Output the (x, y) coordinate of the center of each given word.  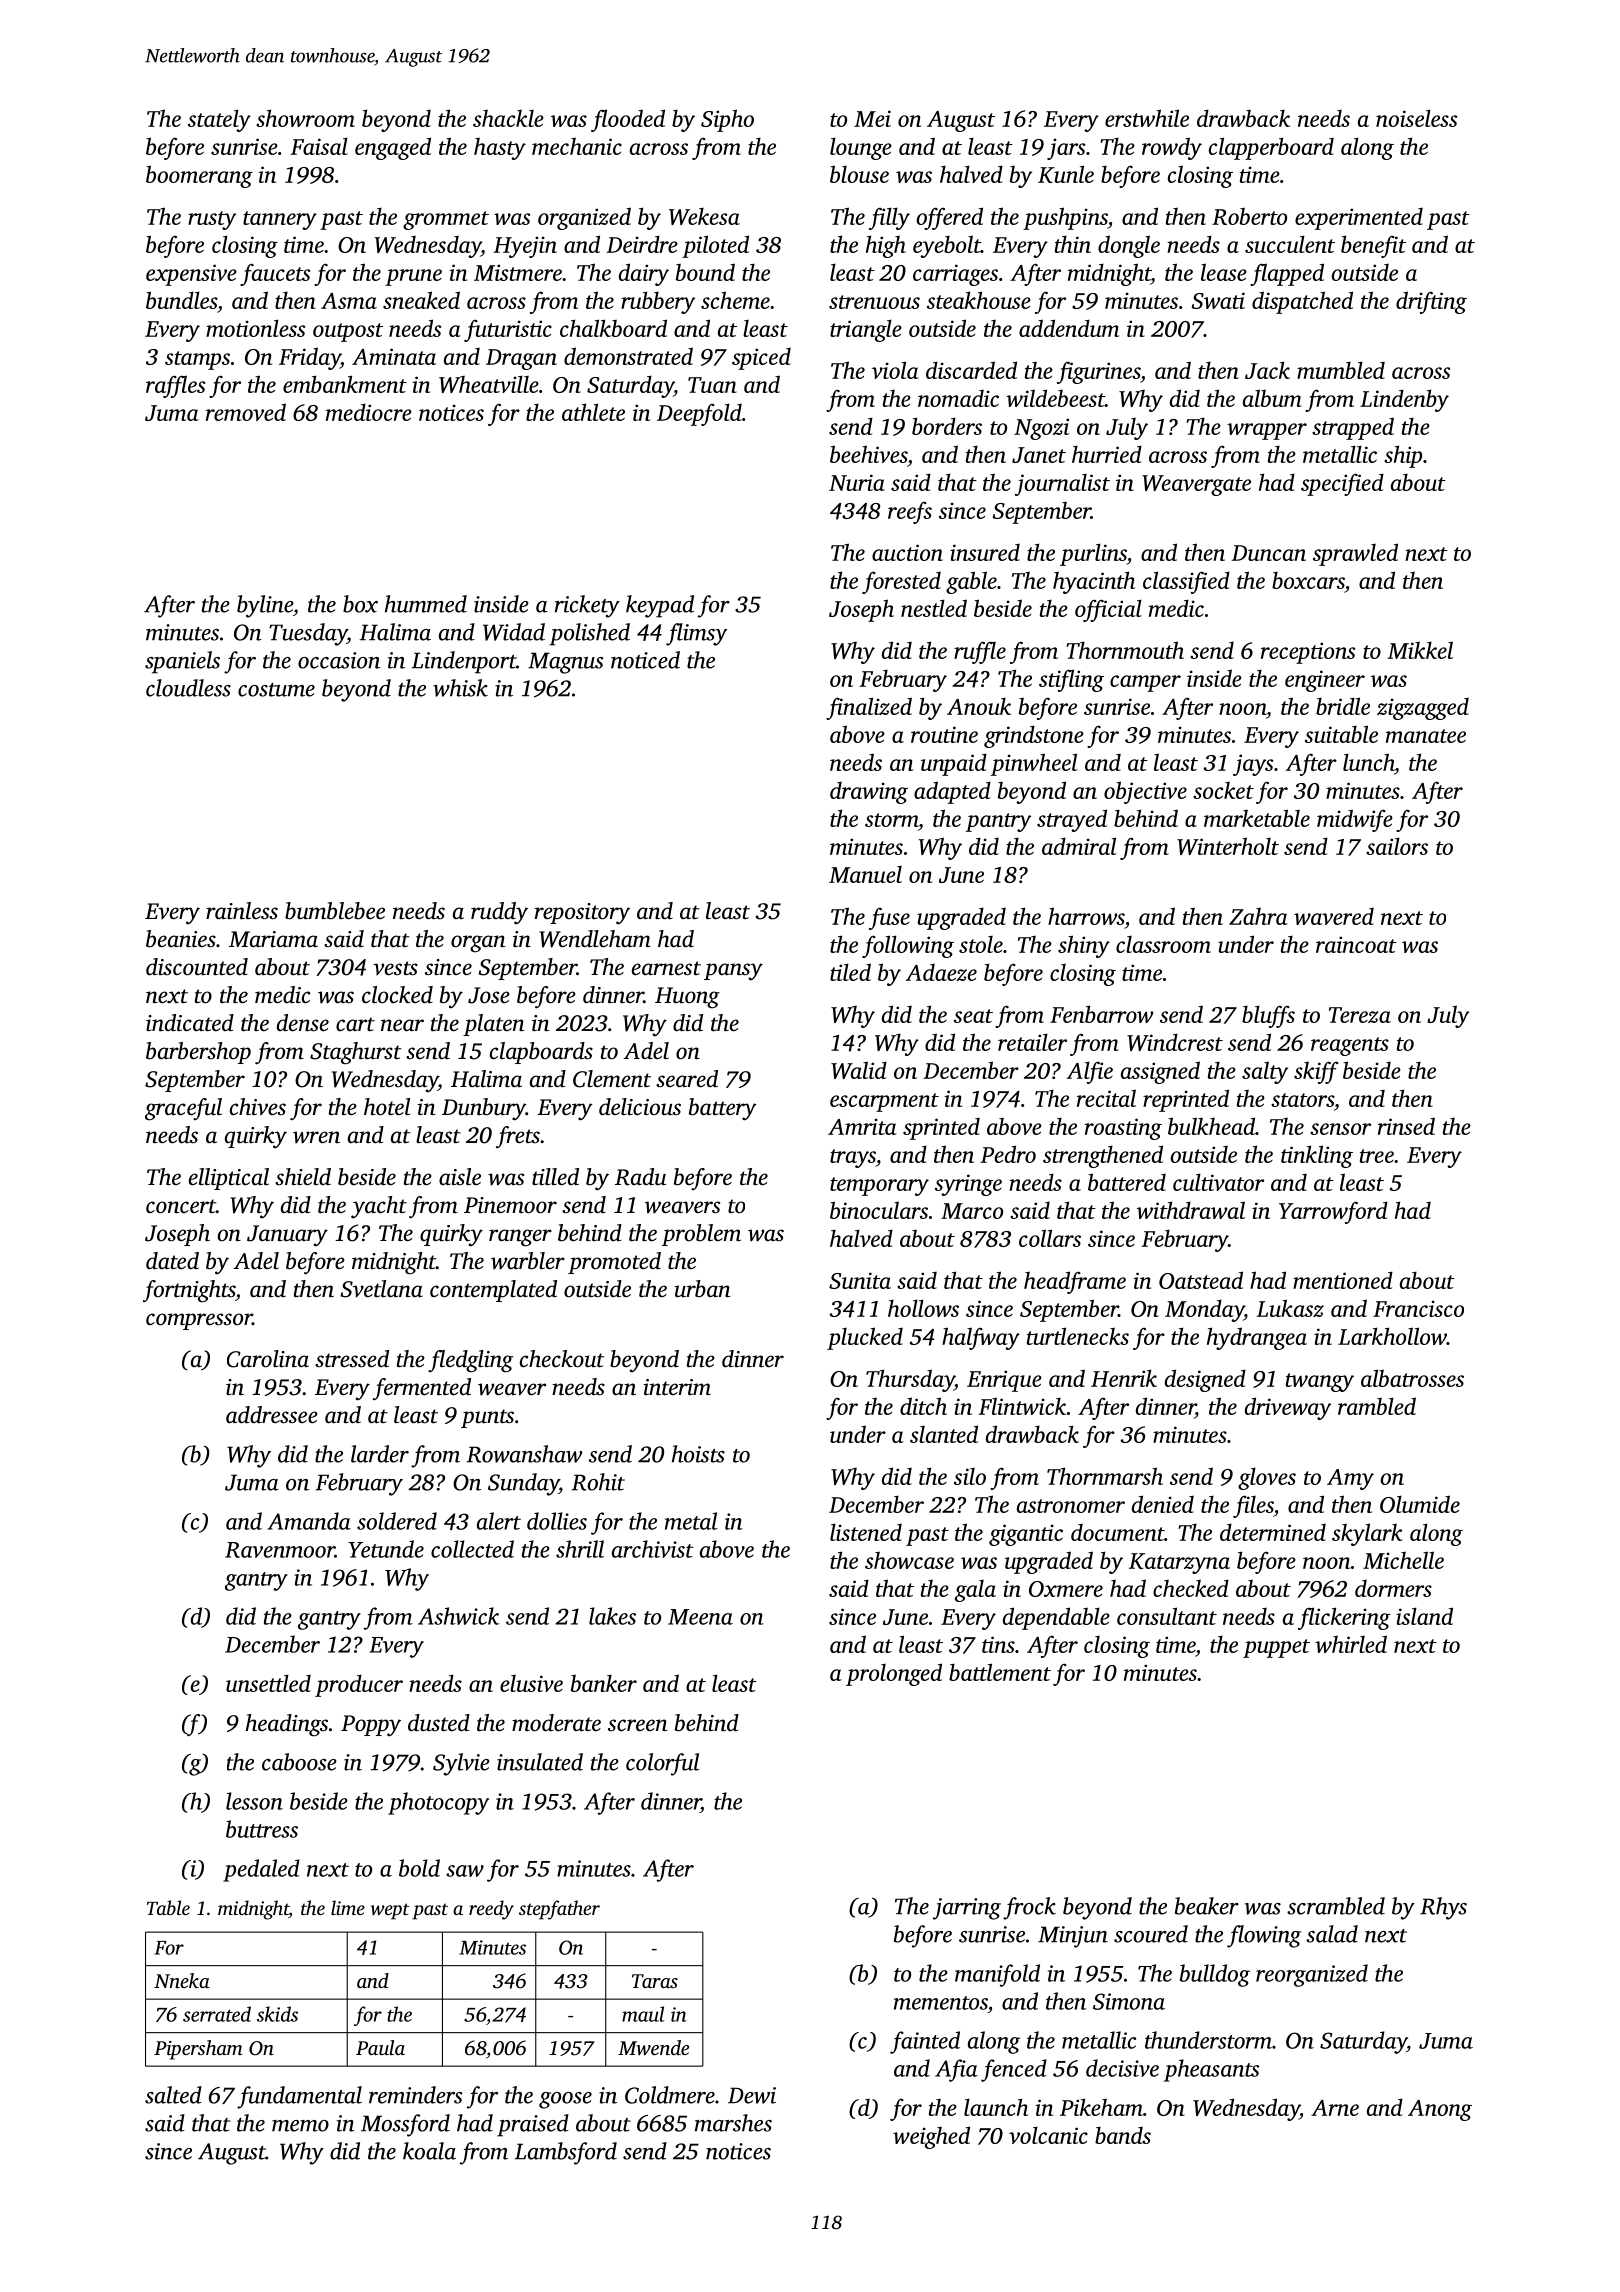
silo (970, 1476)
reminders (415, 2095)
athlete (593, 412)
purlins (1093, 554)
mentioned (1343, 1280)
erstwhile (1147, 118)
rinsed (1406, 1126)
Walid (859, 1070)
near (402, 1025)
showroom (305, 118)
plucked (865, 1338)
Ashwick (458, 1616)
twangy (1320, 1382)
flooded (628, 120)
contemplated (493, 1291)
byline (265, 606)
